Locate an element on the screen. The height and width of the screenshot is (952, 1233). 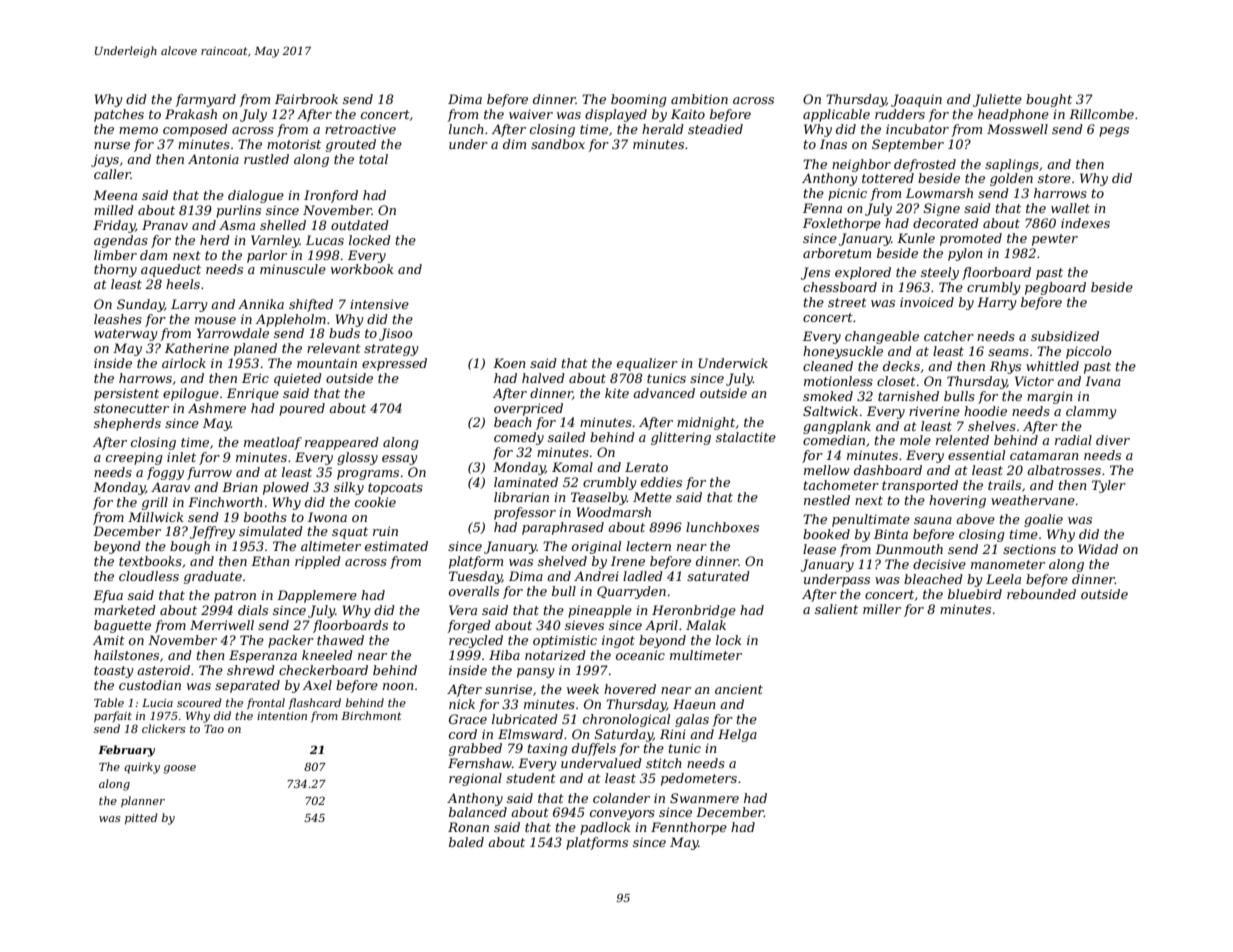
sunrise is located at coordinates (508, 689).
